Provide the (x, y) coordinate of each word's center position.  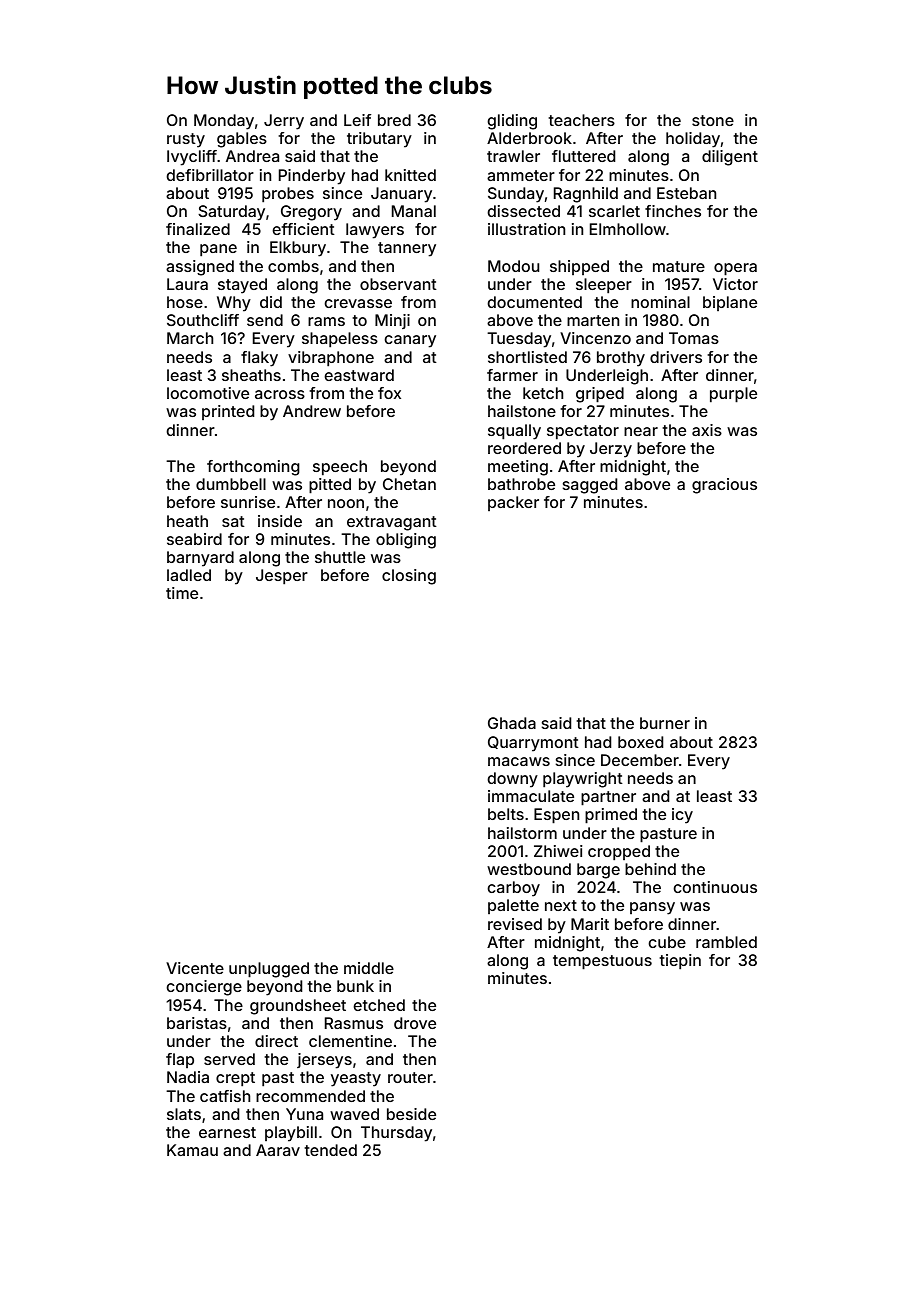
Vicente (195, 968)
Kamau (192, 1150)
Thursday (396, 1134)
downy (513, 780)
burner (665, 723)
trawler (513, 156)
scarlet (614, 211)
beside (411, 1114)
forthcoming (253, 468)
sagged (590, 486)
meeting (518, 468)
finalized (198, 229)
